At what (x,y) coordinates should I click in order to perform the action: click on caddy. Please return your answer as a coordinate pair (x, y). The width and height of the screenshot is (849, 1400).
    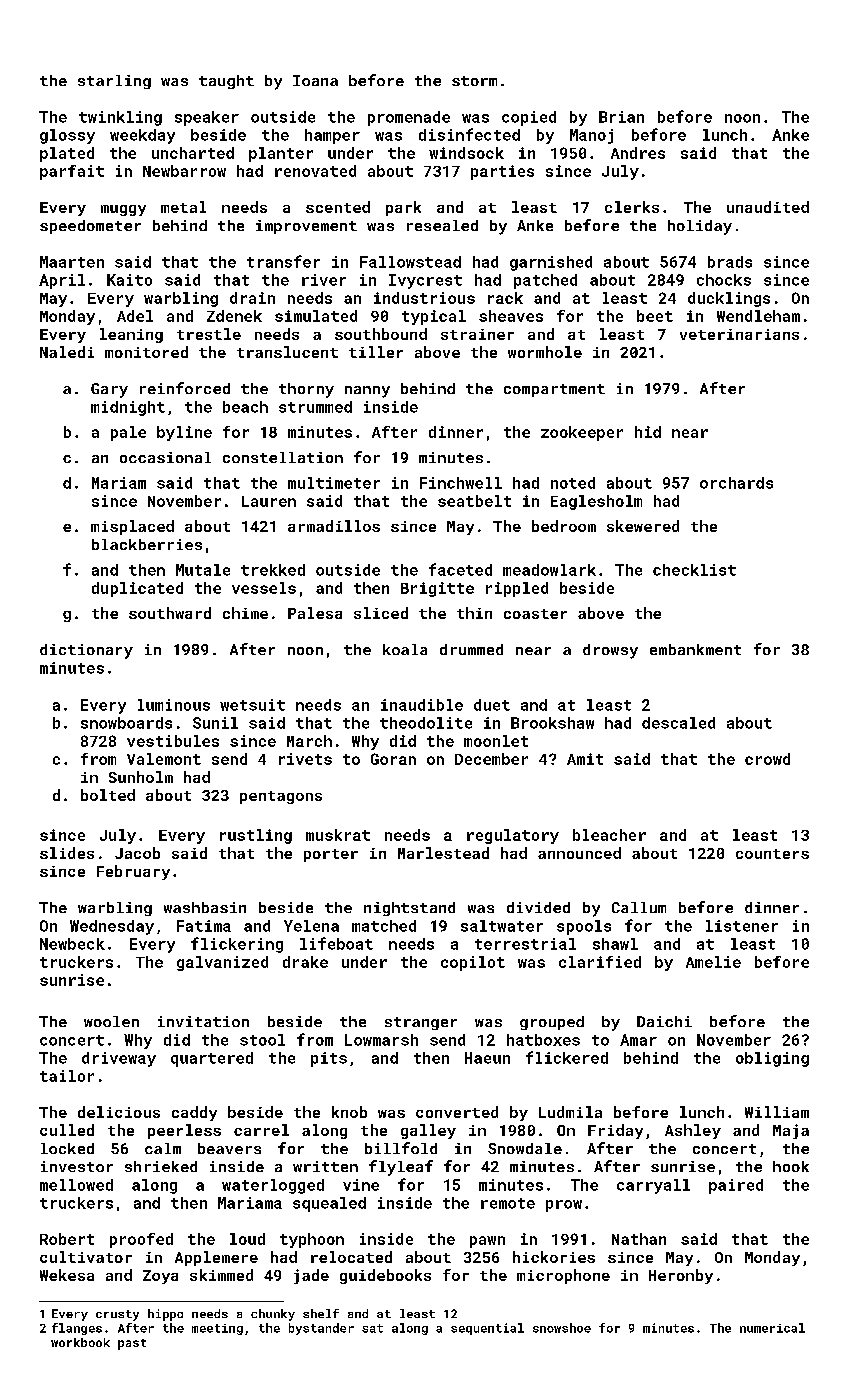
    Looking at the image, I should click on (194, 1113).
